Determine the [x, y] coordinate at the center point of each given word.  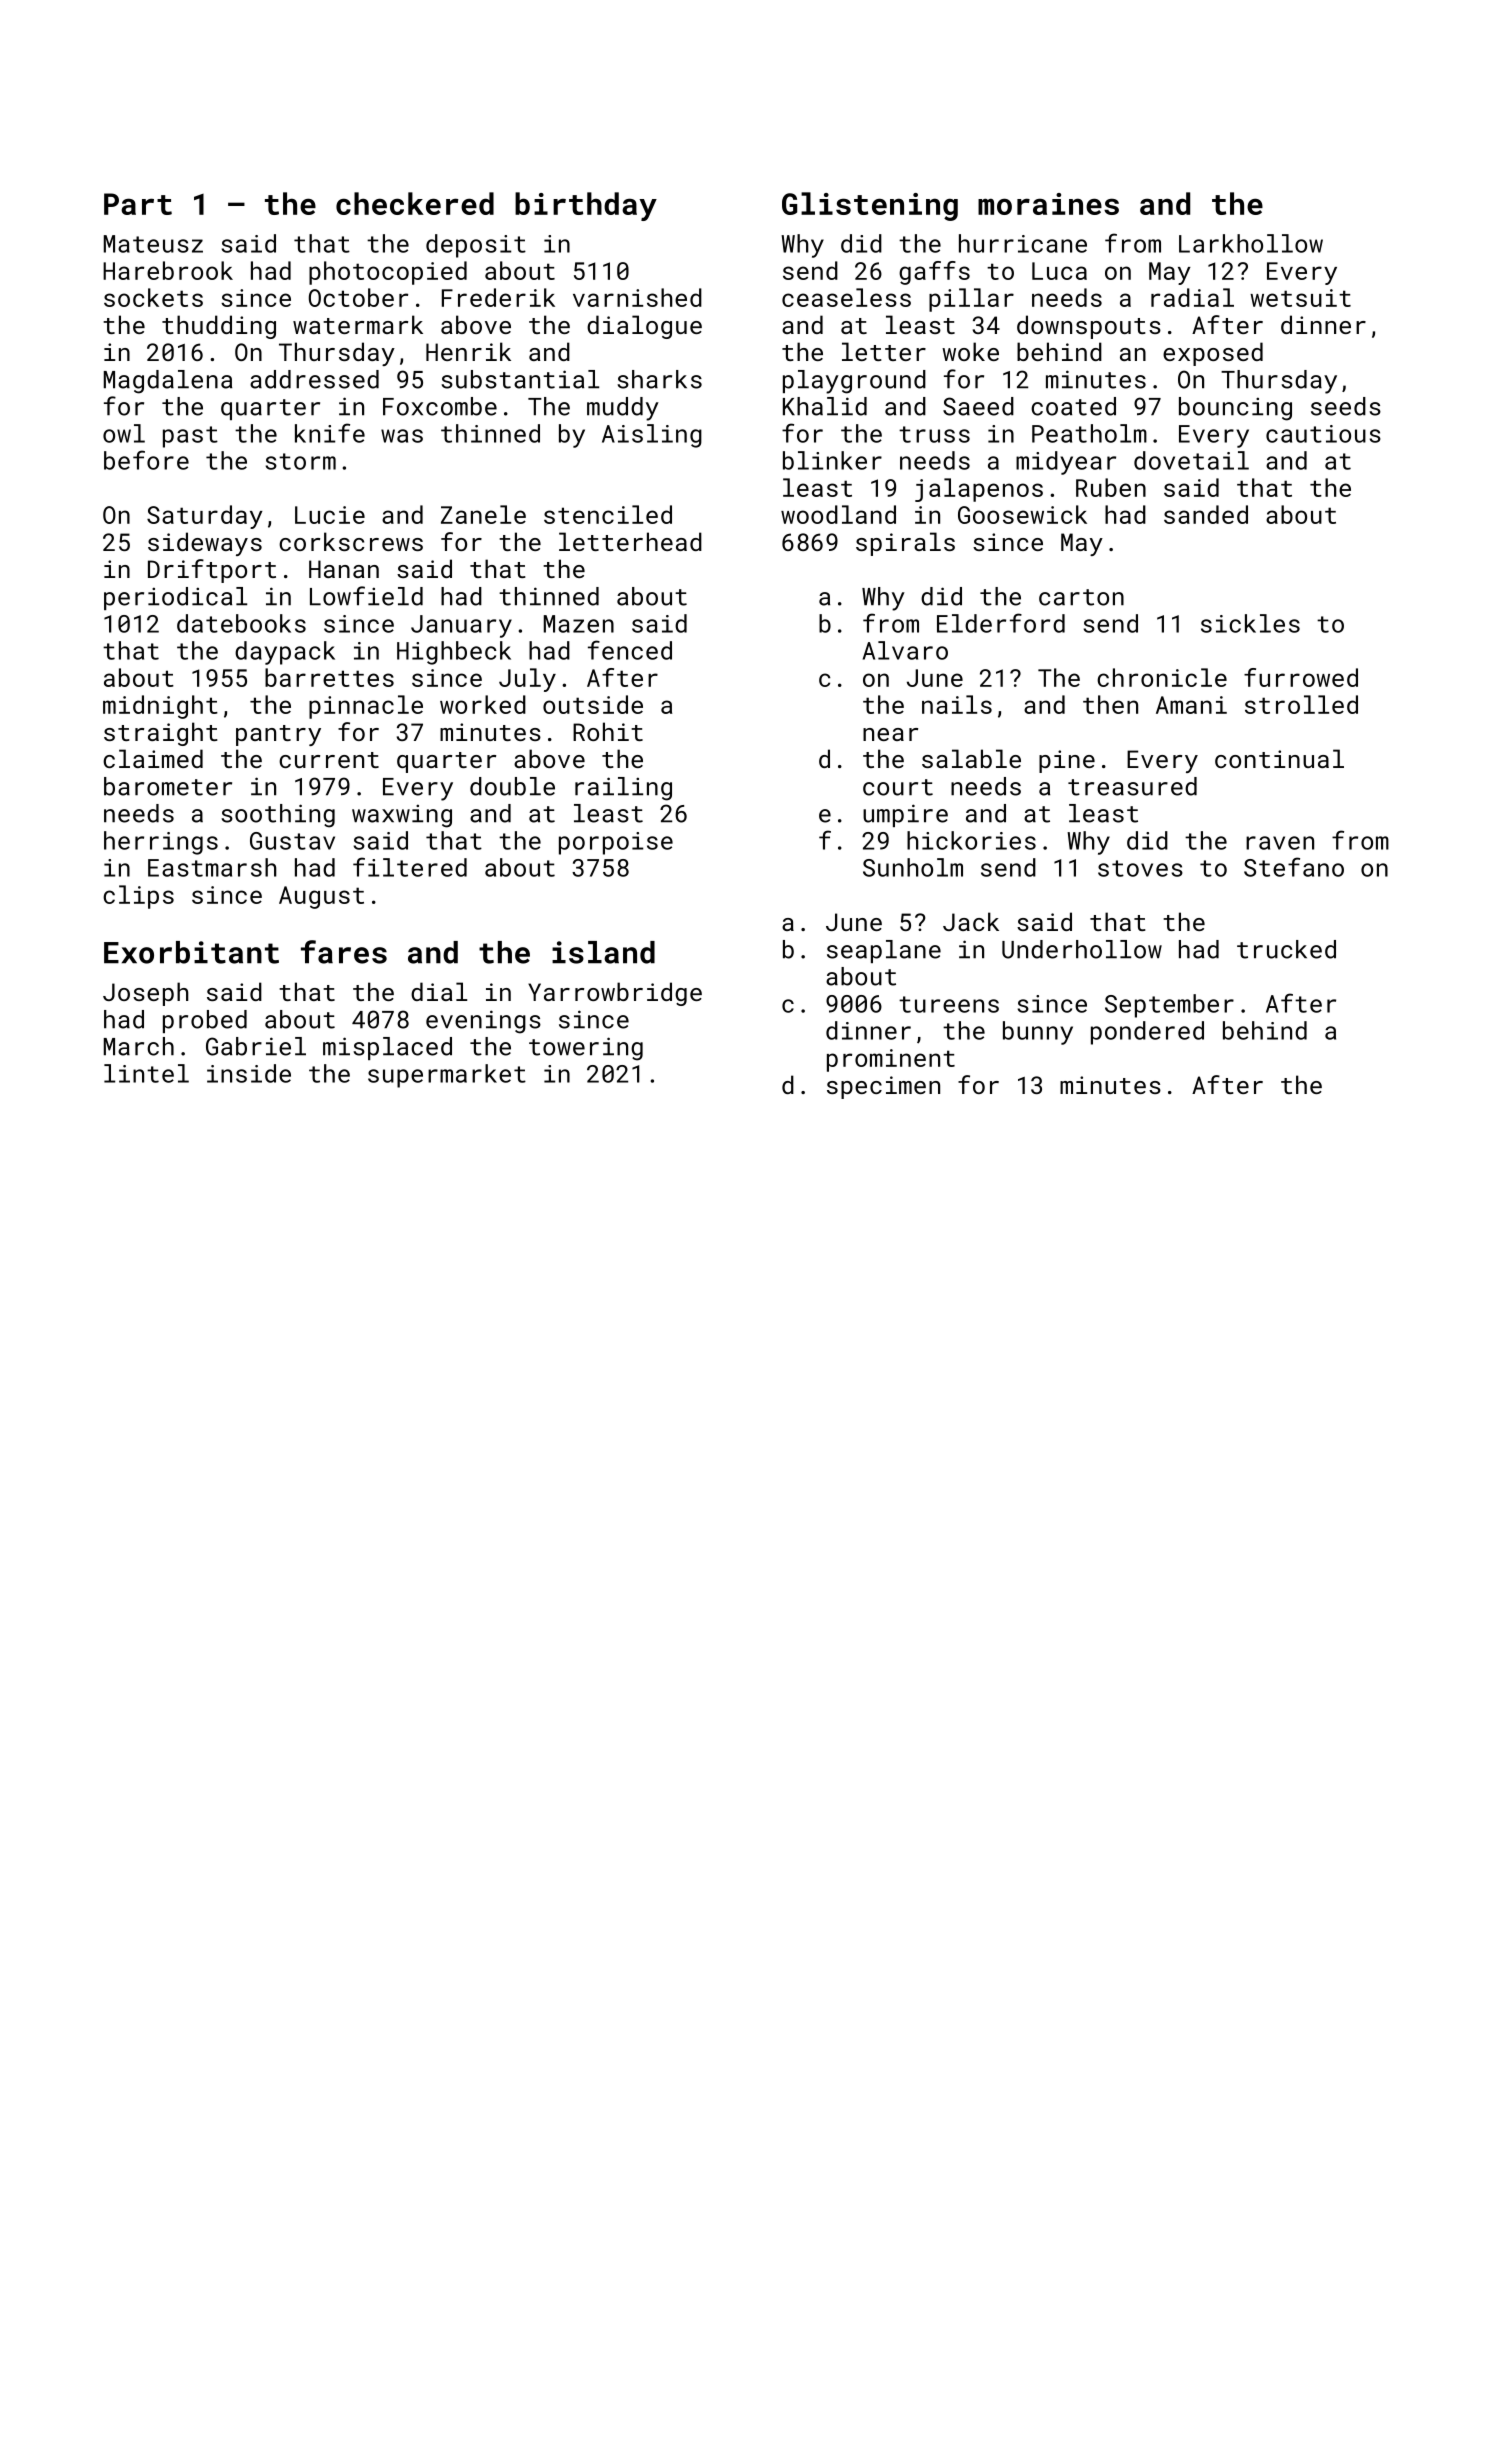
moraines [1048, 204]
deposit [476, 246]
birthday [586, 206]
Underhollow [1082, 949]
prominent [891, 1060]
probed [205, 1021]
